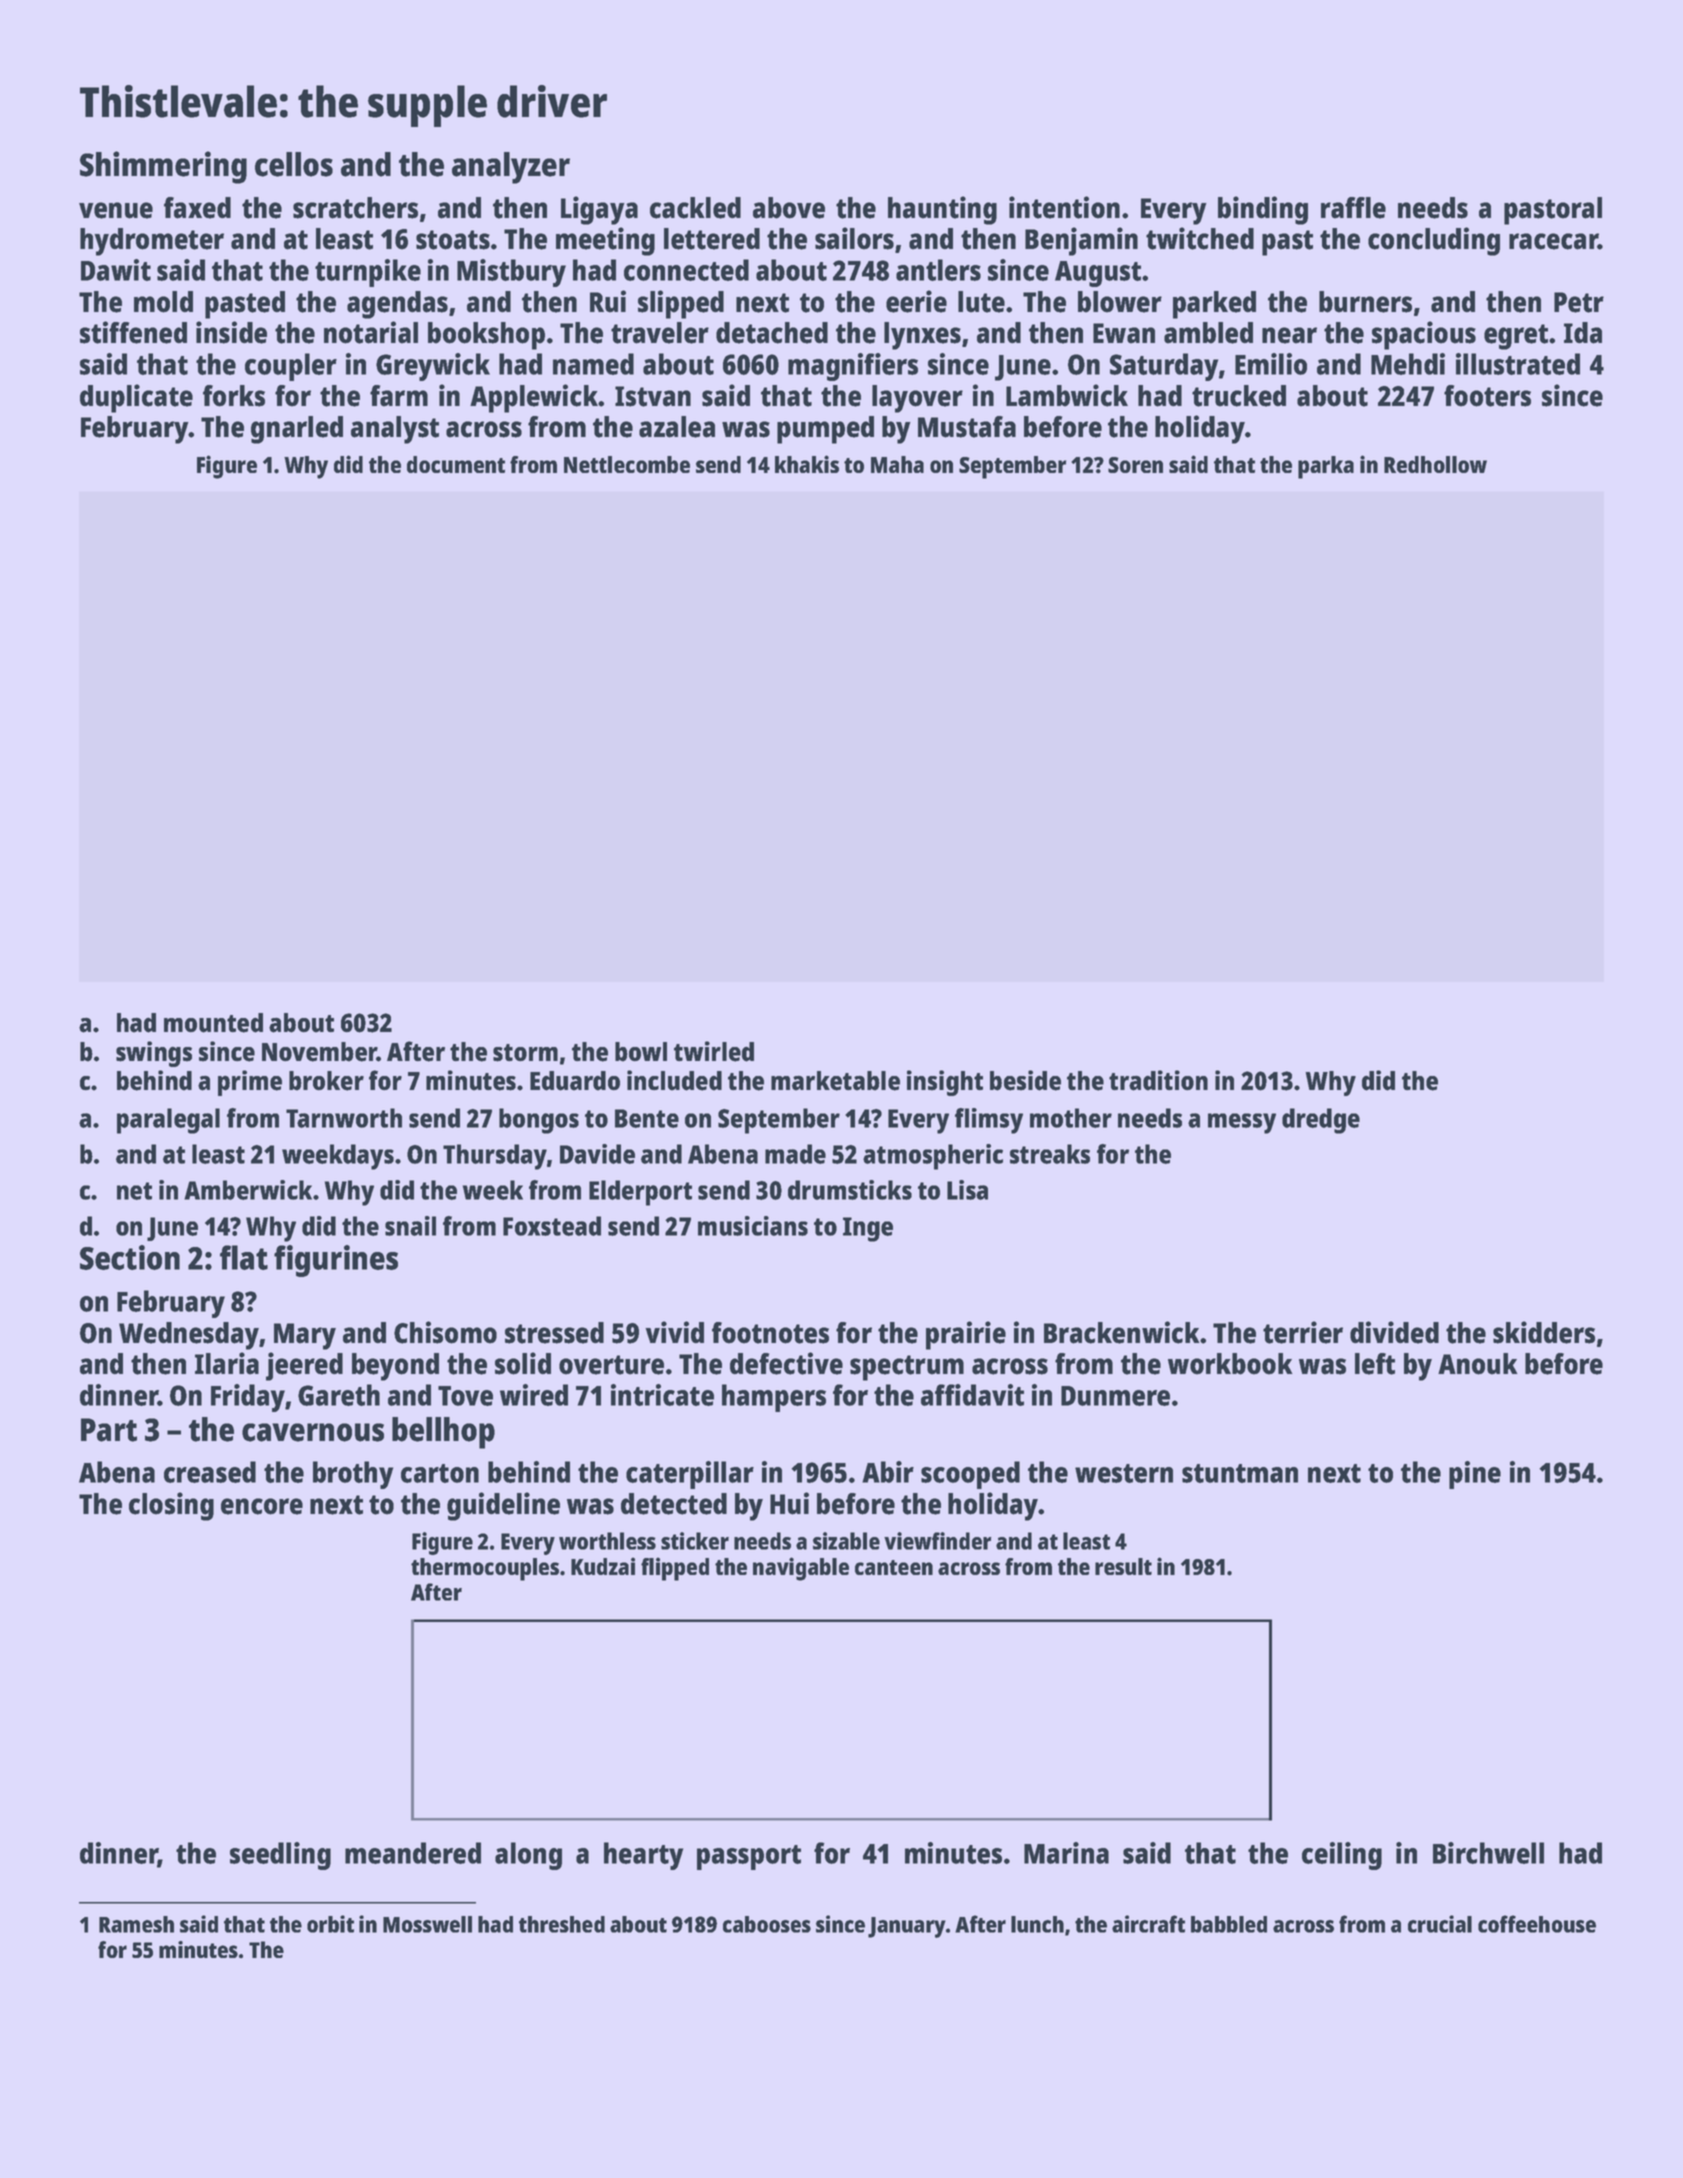 The width and height of the image is (1683, 2178). I want to click on binding, so click(1263, 210).
